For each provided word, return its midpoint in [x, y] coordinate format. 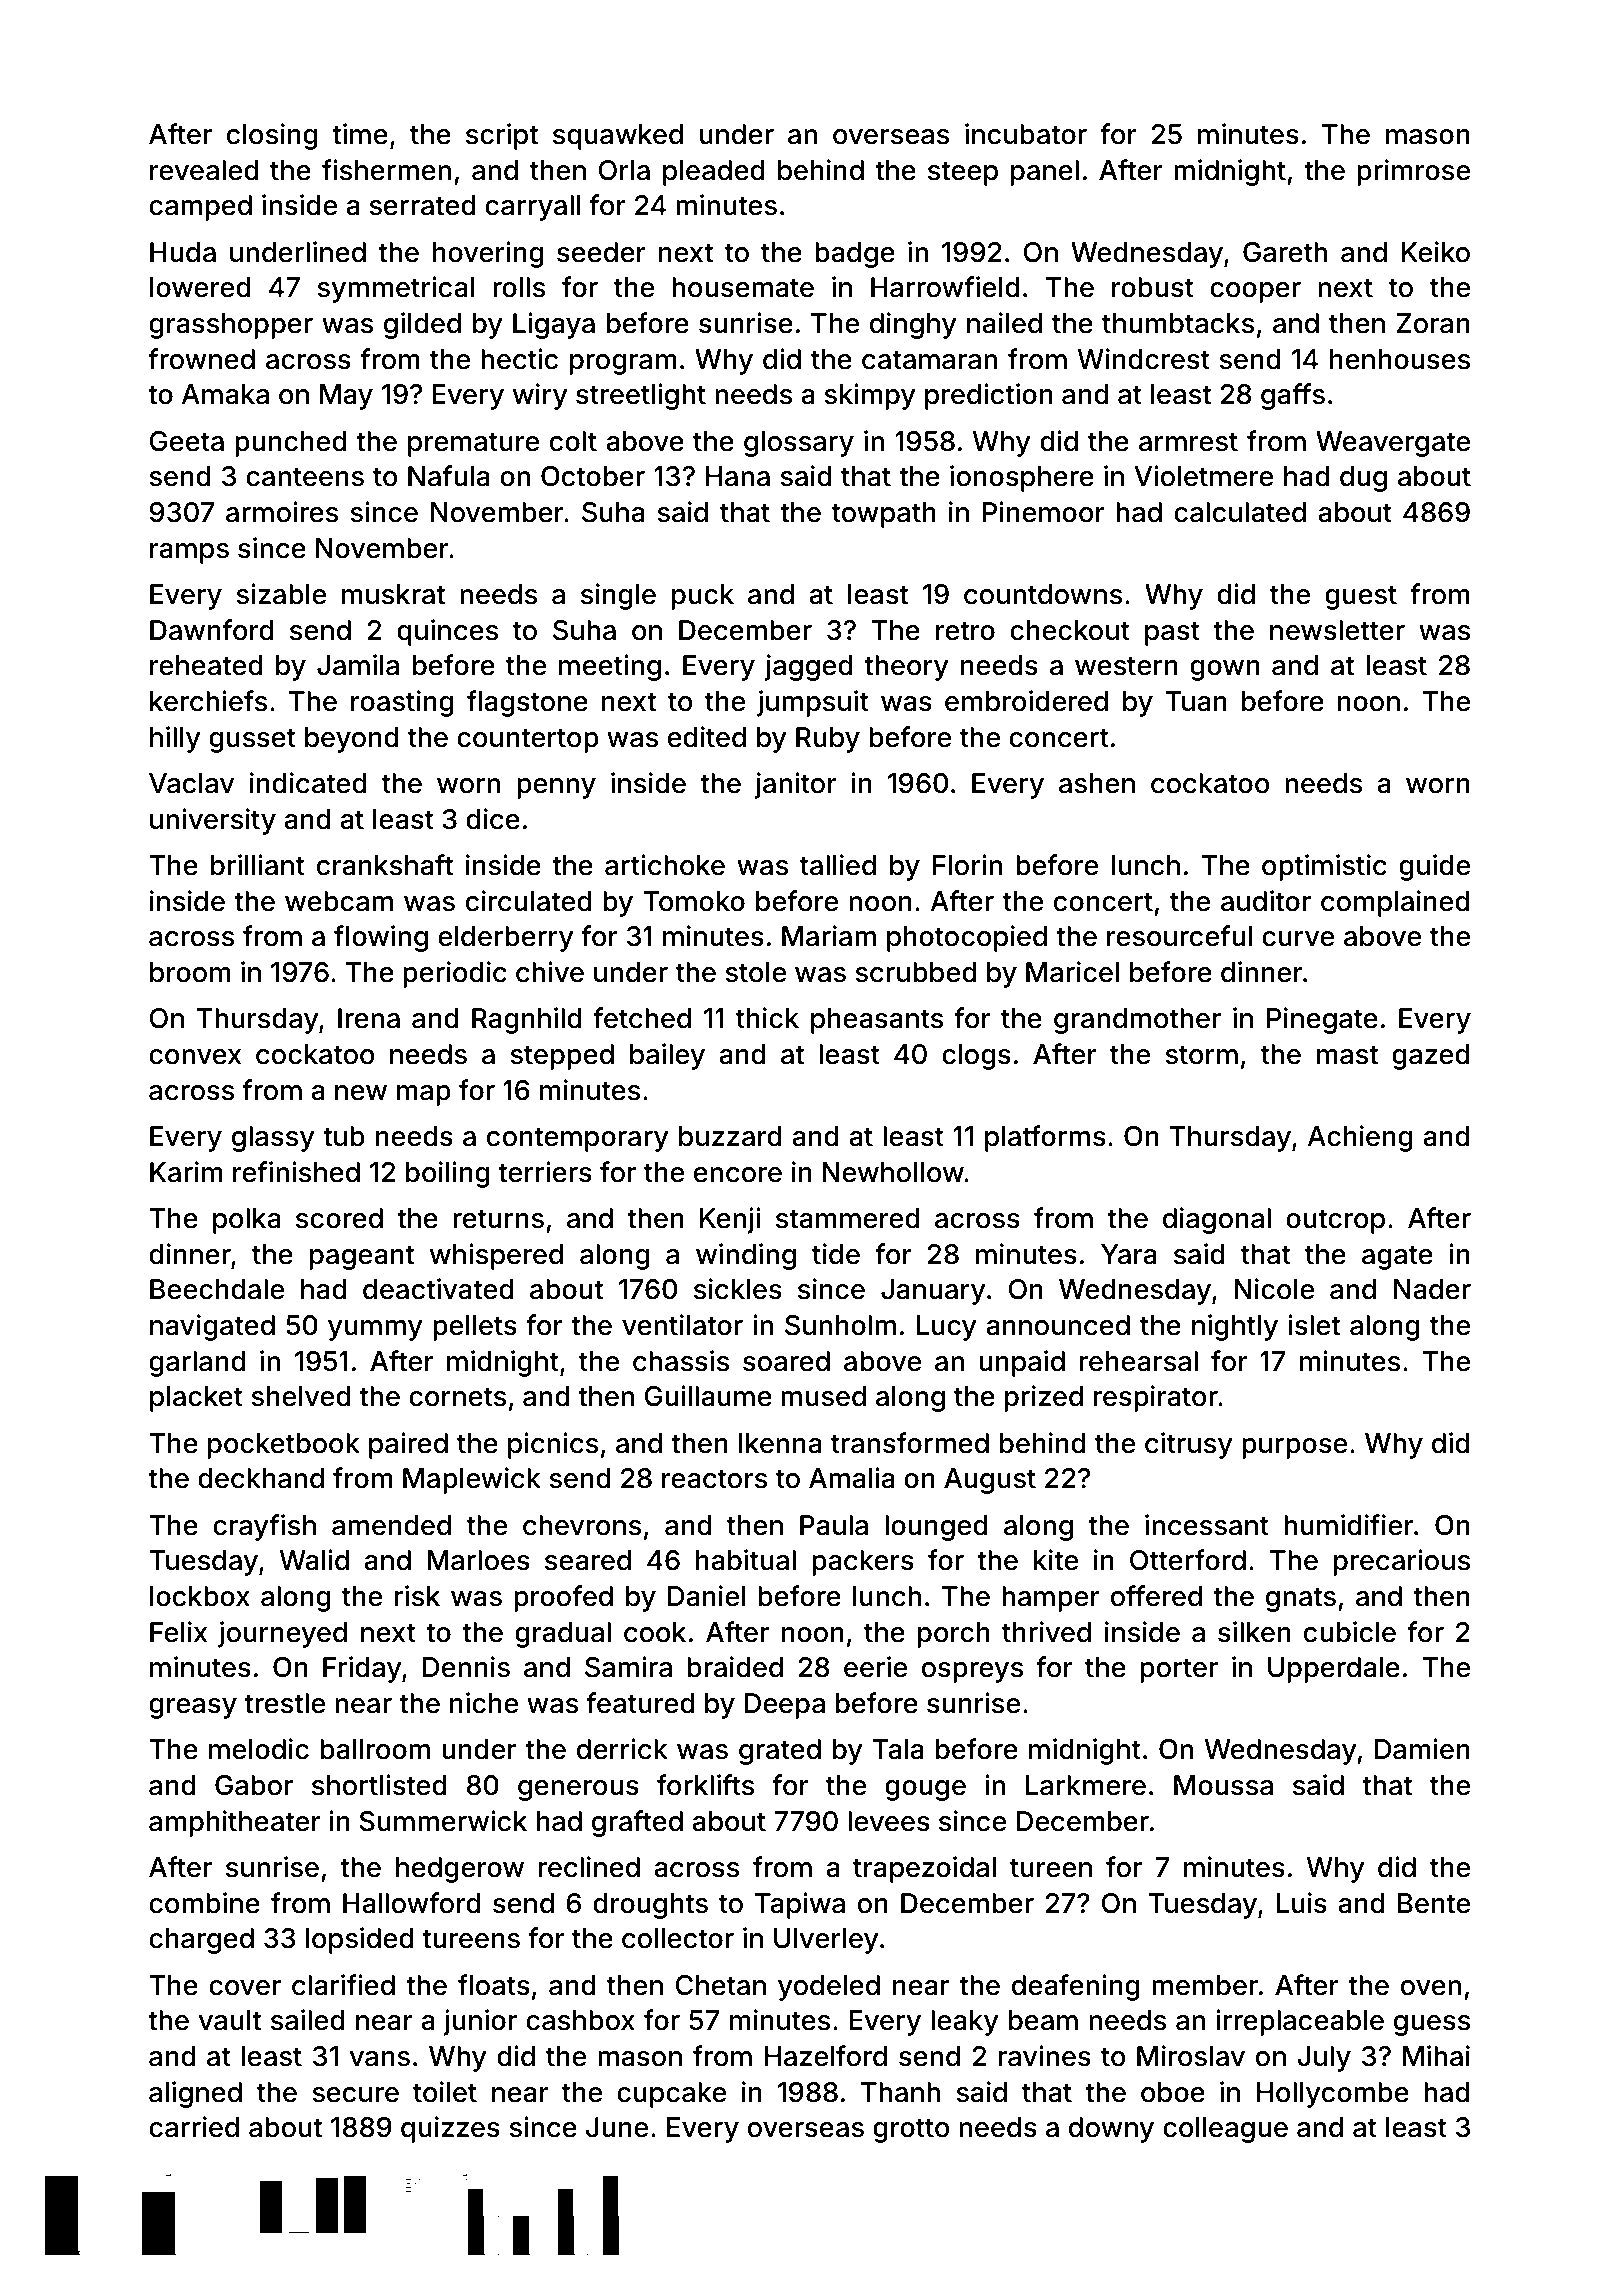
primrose [1413, 172]
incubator [1026, 134]
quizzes [450, 2129]
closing [272, 136]
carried [194, 2127]
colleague [1225, 2130]
